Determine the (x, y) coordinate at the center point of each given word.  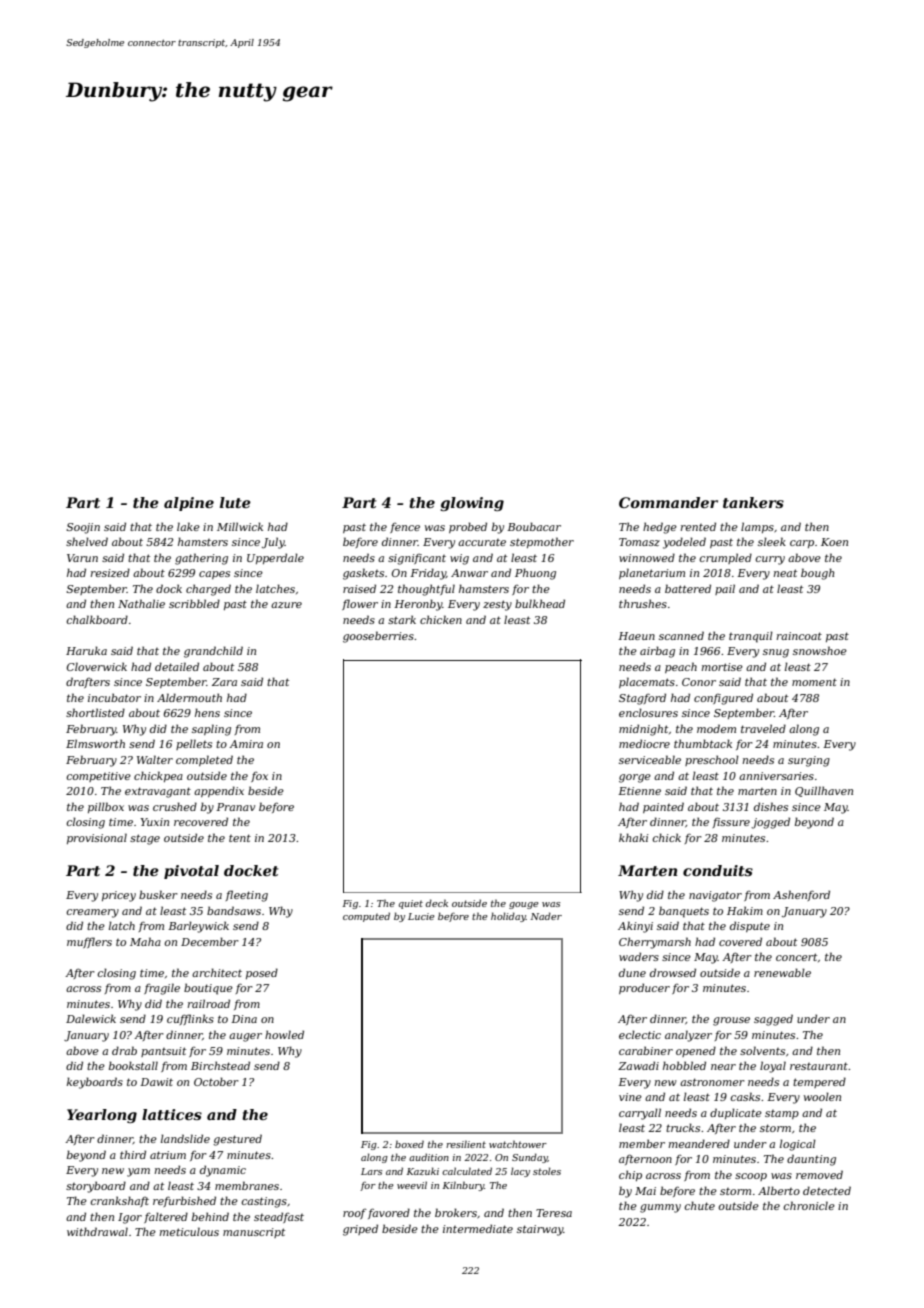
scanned (681, 635)
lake (188, 526)
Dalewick (91, 1018)
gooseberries (378, 637)
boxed (409, 1144)
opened (696, 1051)
